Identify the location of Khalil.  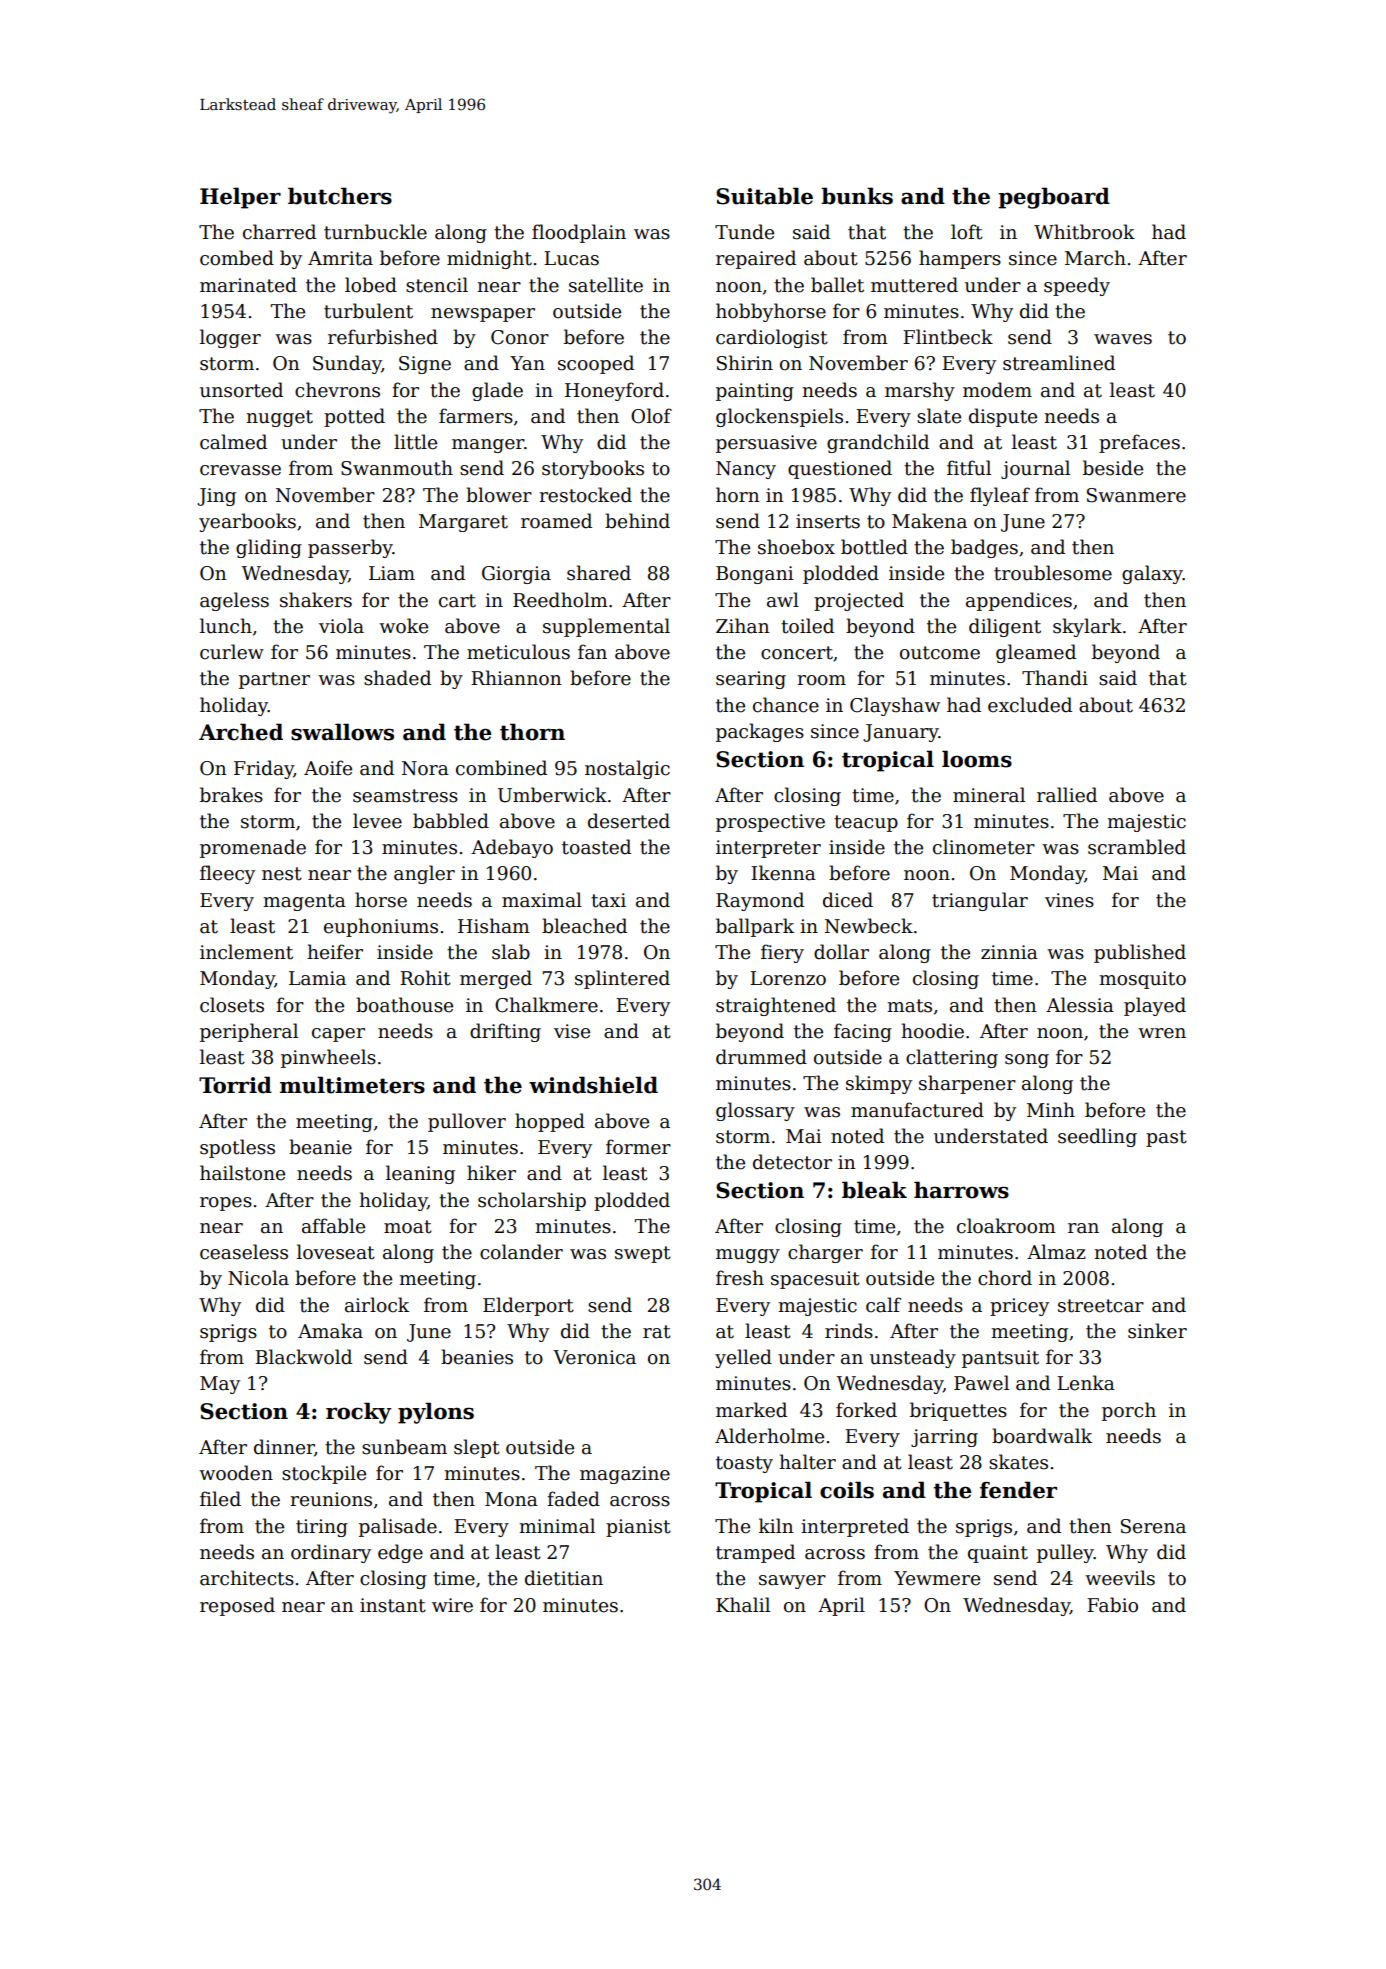
(743, 1605).
